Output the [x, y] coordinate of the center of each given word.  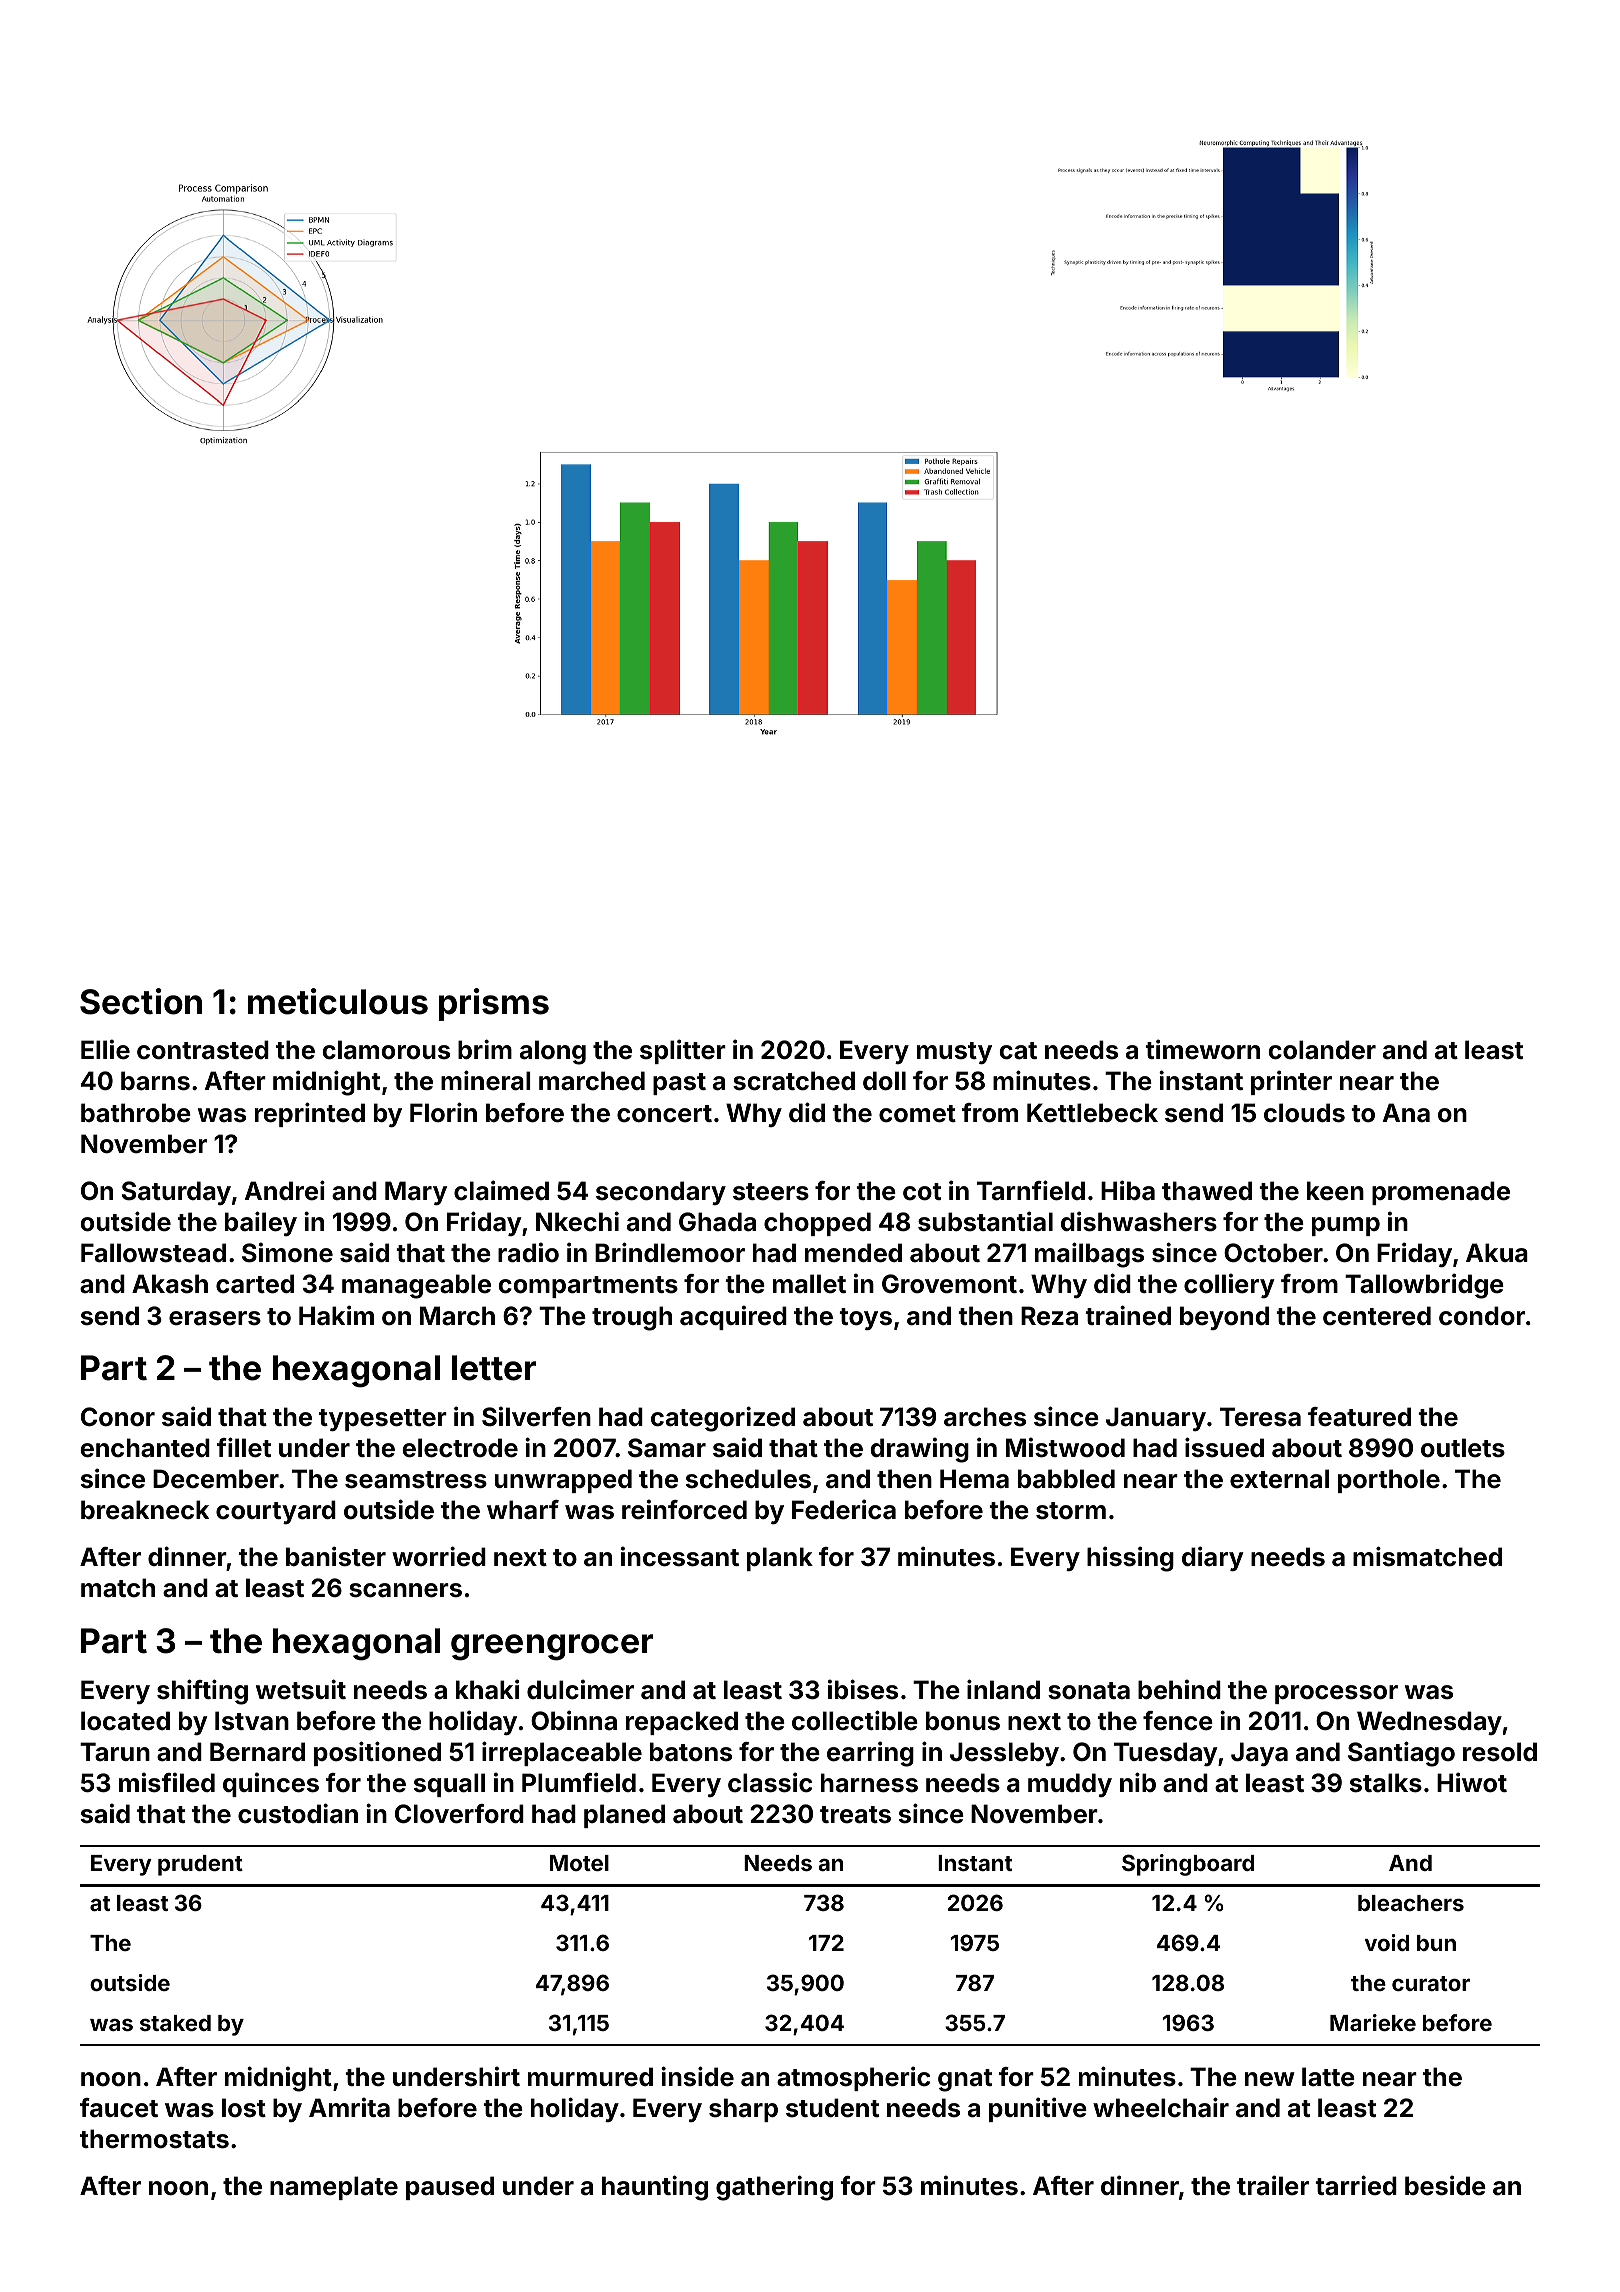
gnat [965, 2080]
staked [175, 2023]
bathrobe [136, 1113]
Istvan [252, 1721]
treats [855, 1815]
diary [1213, 1558]
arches [985, 1417]
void [1387, 1942]
